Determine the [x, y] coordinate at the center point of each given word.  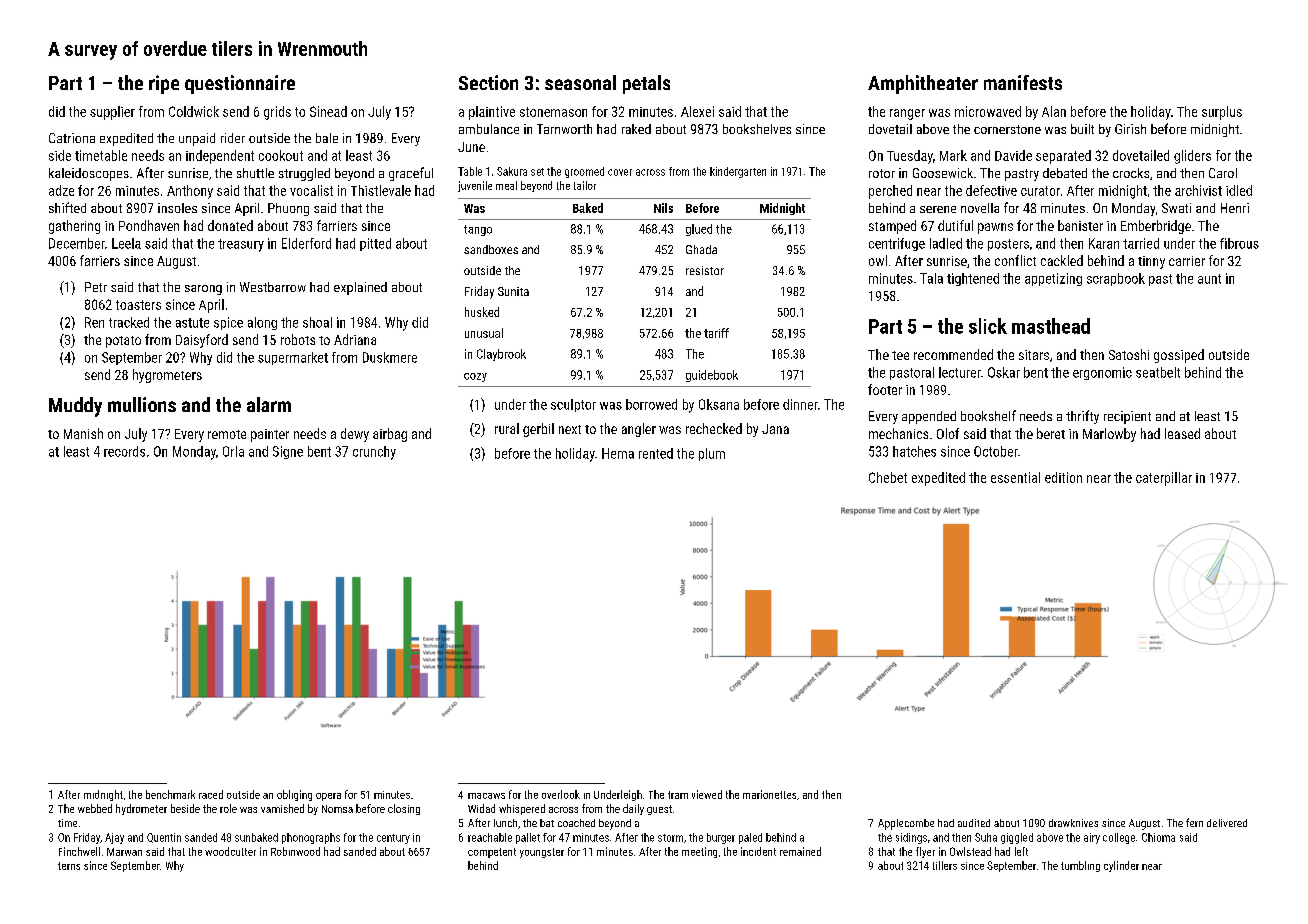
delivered [1227, 823]
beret [1051, 433]
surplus [1222, 113]
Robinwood [295, 851]
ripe [164, 84]
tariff [716, 333]
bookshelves [757, 129]
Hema [618, 453]
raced [211, 794]
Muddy [75, 407]
